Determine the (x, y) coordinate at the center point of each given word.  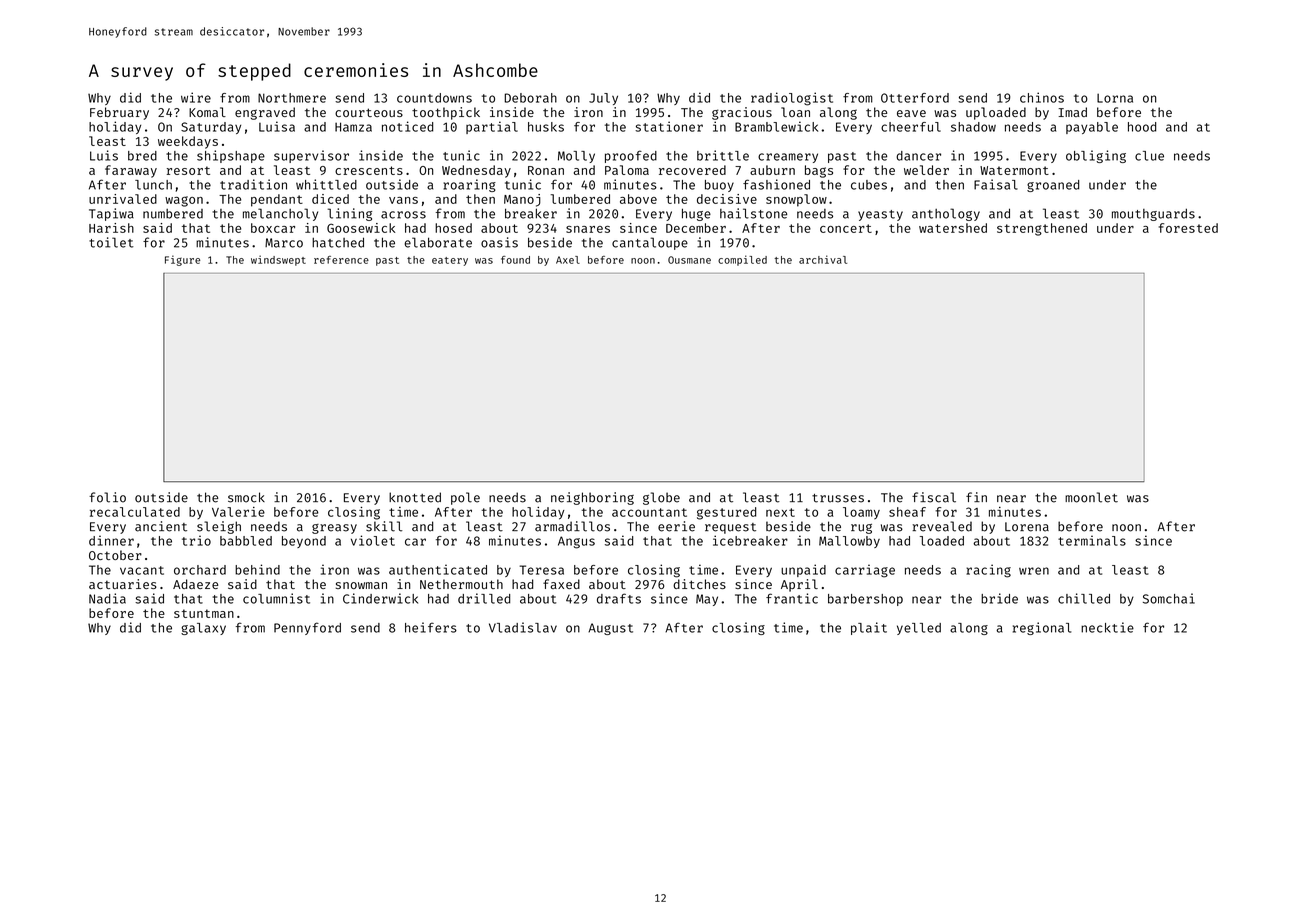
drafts (619, 598)
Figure (182, 260)
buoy (719, 186)
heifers (431, 627)
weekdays (188, 142)
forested (1188, 228)
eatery (450, 261)
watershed (953, 228)
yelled (919, 629)
